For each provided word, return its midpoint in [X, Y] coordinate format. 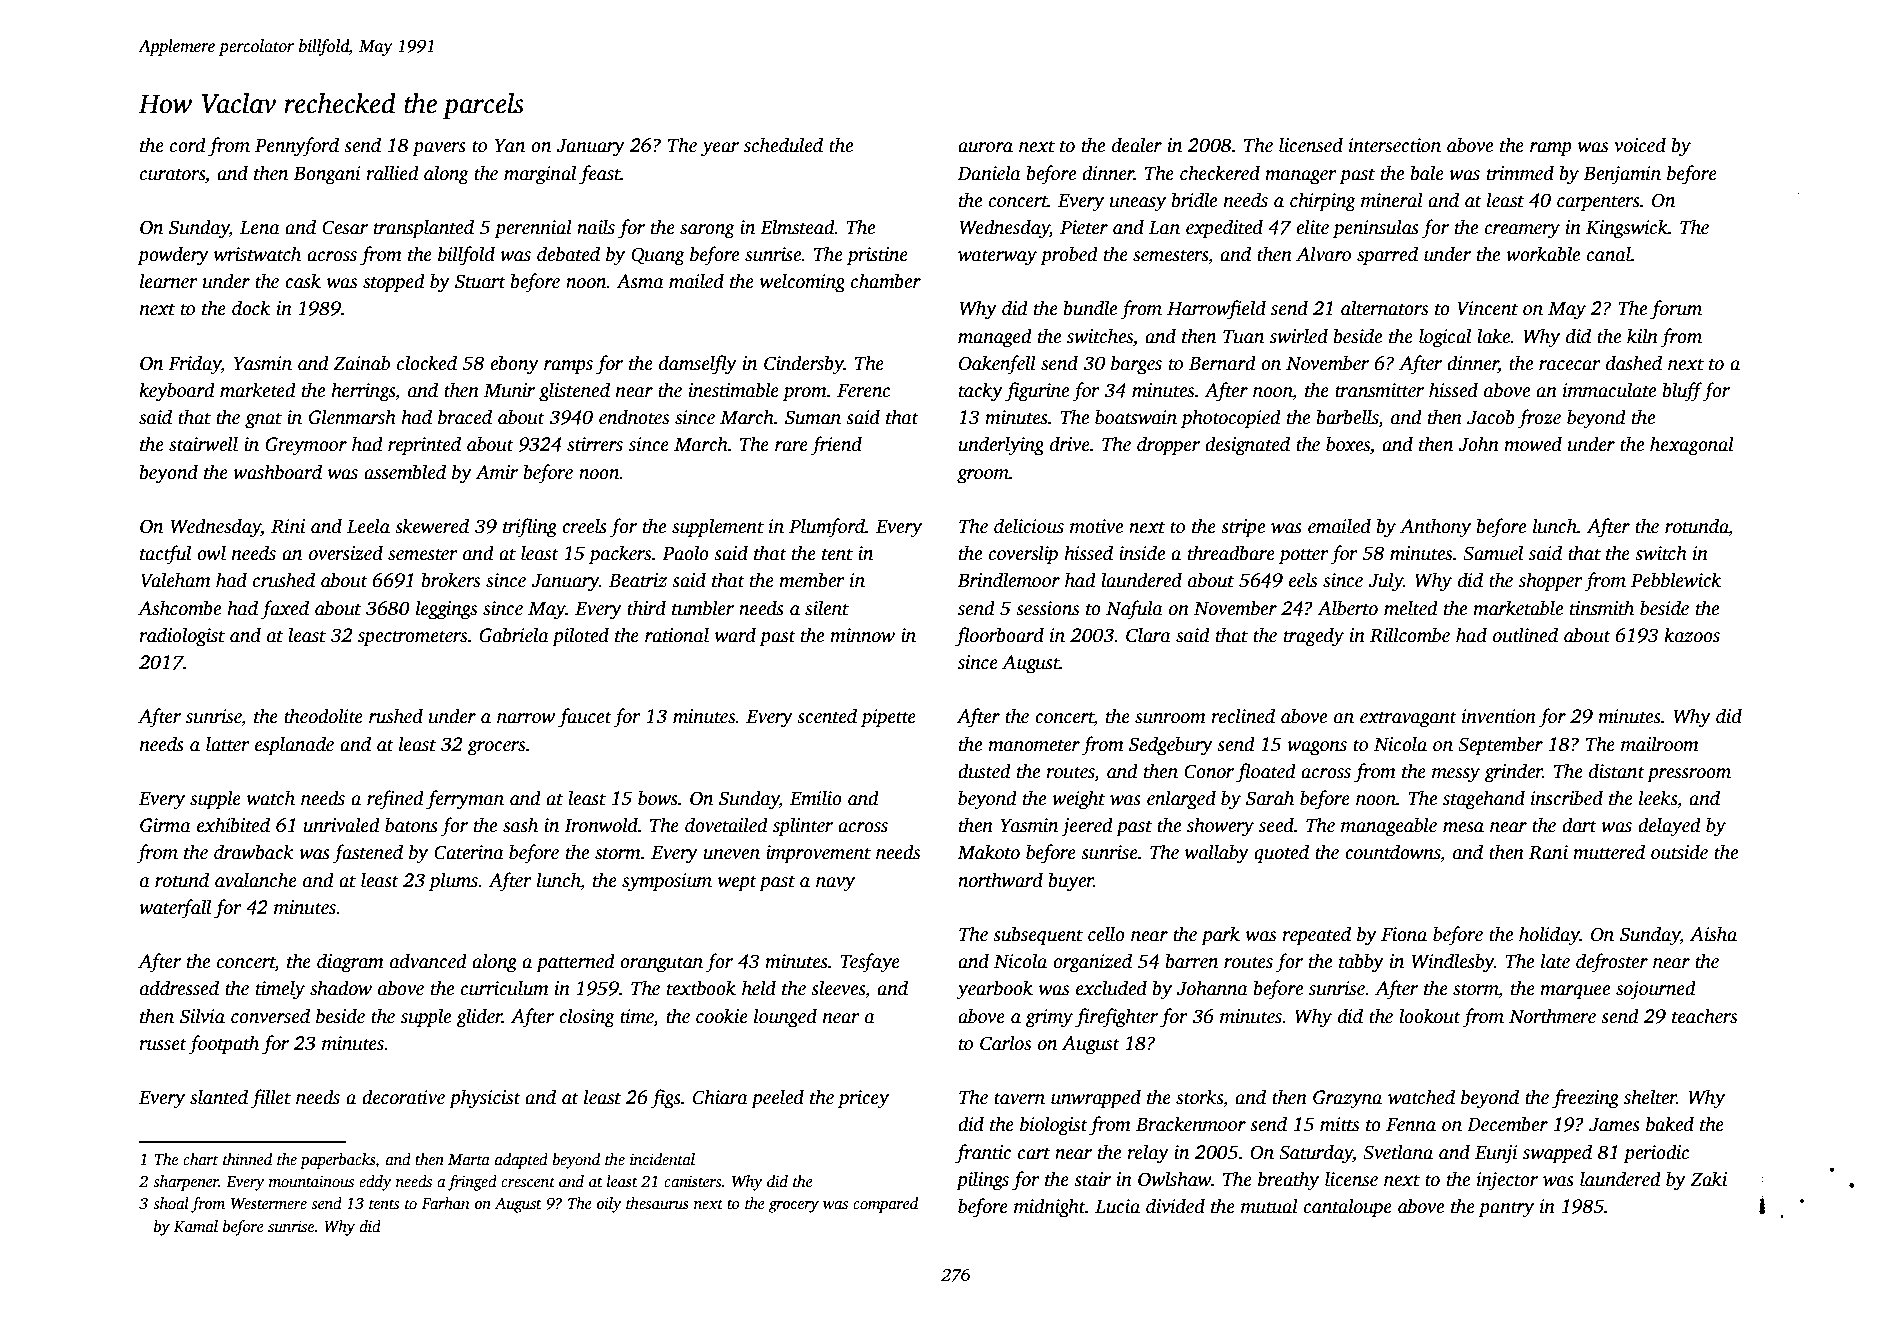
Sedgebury [1171, 746]
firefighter [1116, 1018]
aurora [985, 147]
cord [188, 145]
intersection [1395, 145]
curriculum [505, 988]
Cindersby [804, 365]
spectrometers [412, 638]
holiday [1549, 936]
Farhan [446, 1203]
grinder [1513, 773]
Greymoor [306, 446]
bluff [1683, 392]
